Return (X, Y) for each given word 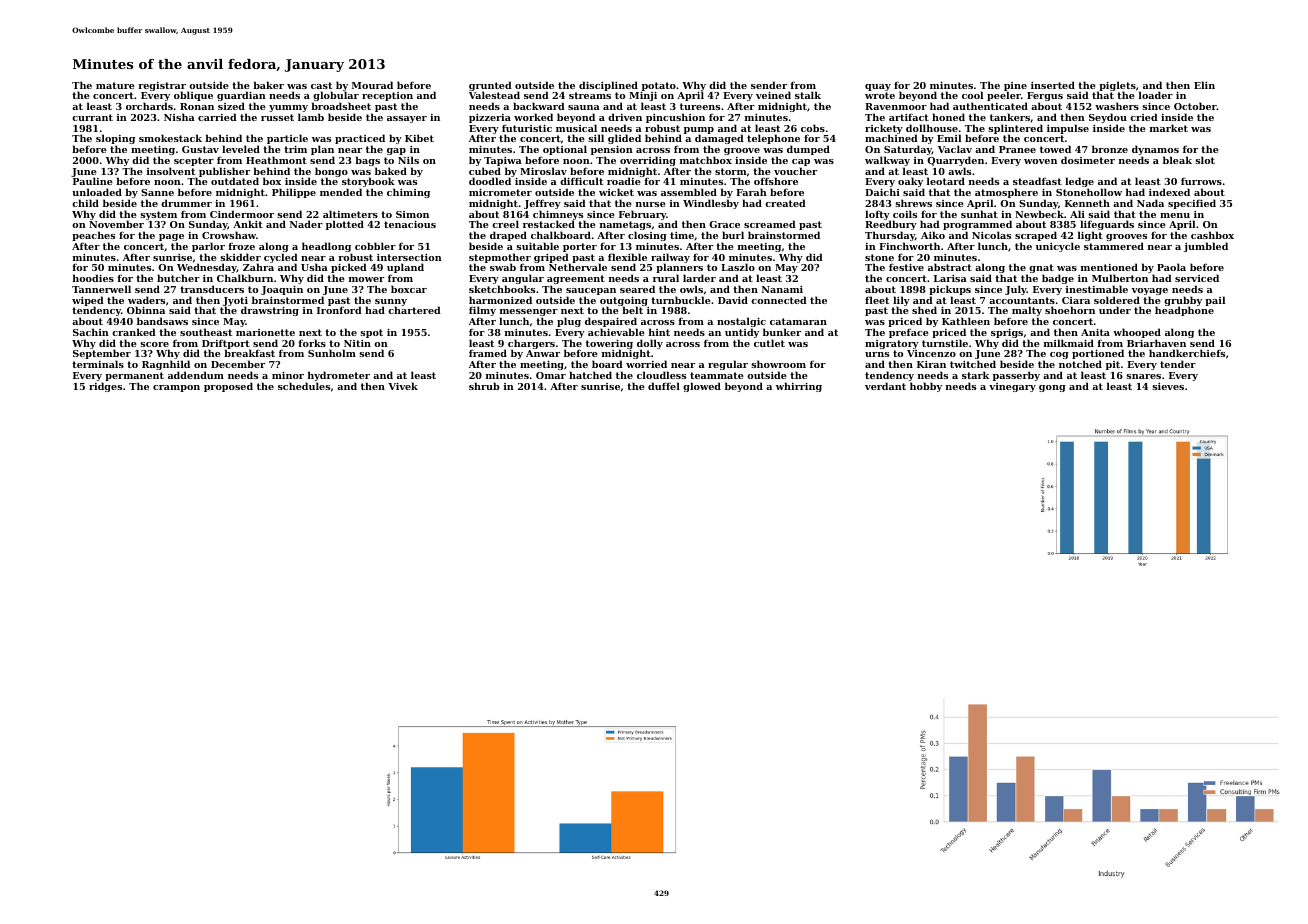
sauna (584, 107)
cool (972, 95)
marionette (265, 332)
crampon (176, 388)
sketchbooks (502, 289)
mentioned (1109, 267)
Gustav (200, 149)
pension (612, 150)
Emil (949, 138)
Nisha (179, 117)
